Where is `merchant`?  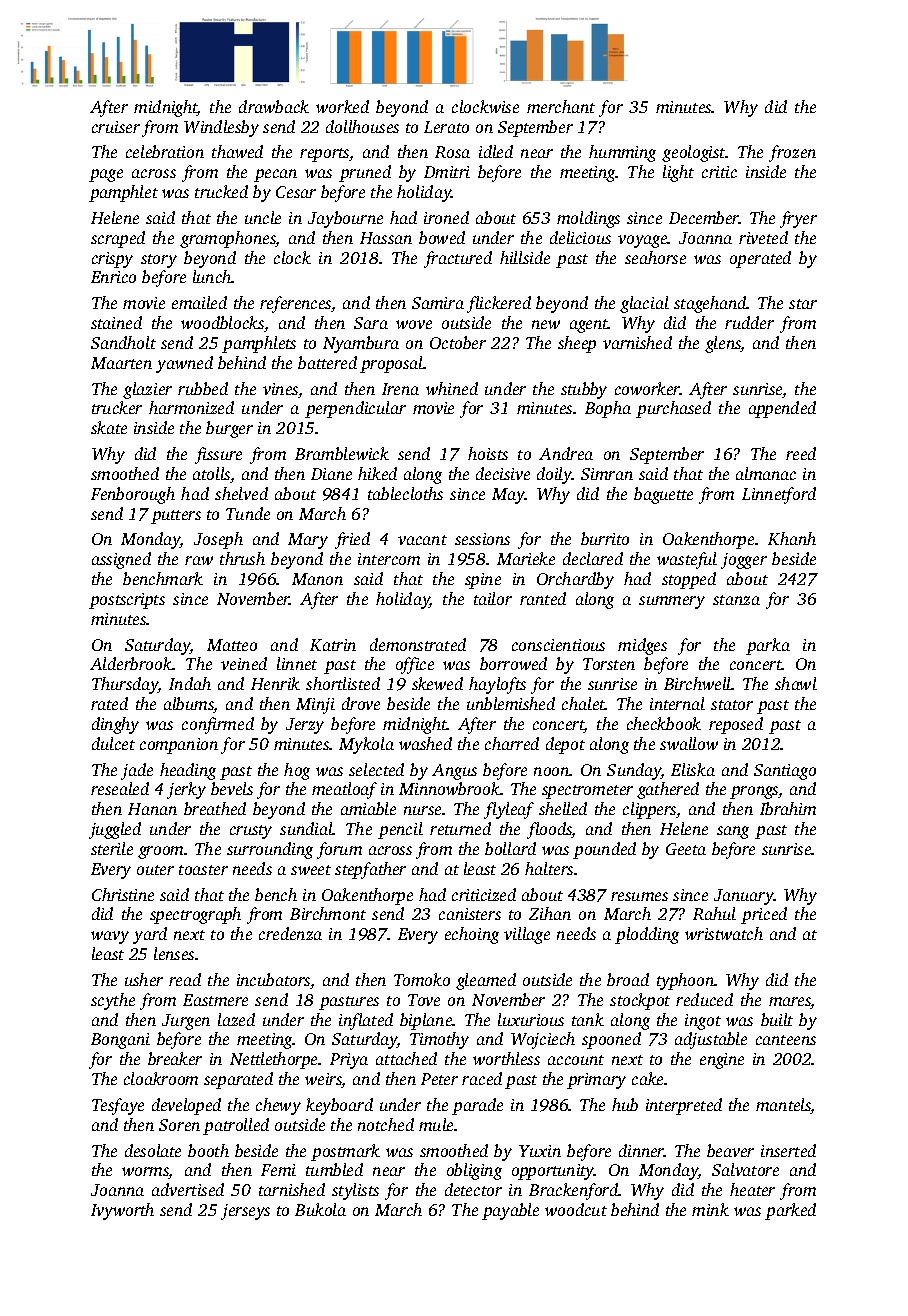
merchant is located at coordinates (561, 106).
